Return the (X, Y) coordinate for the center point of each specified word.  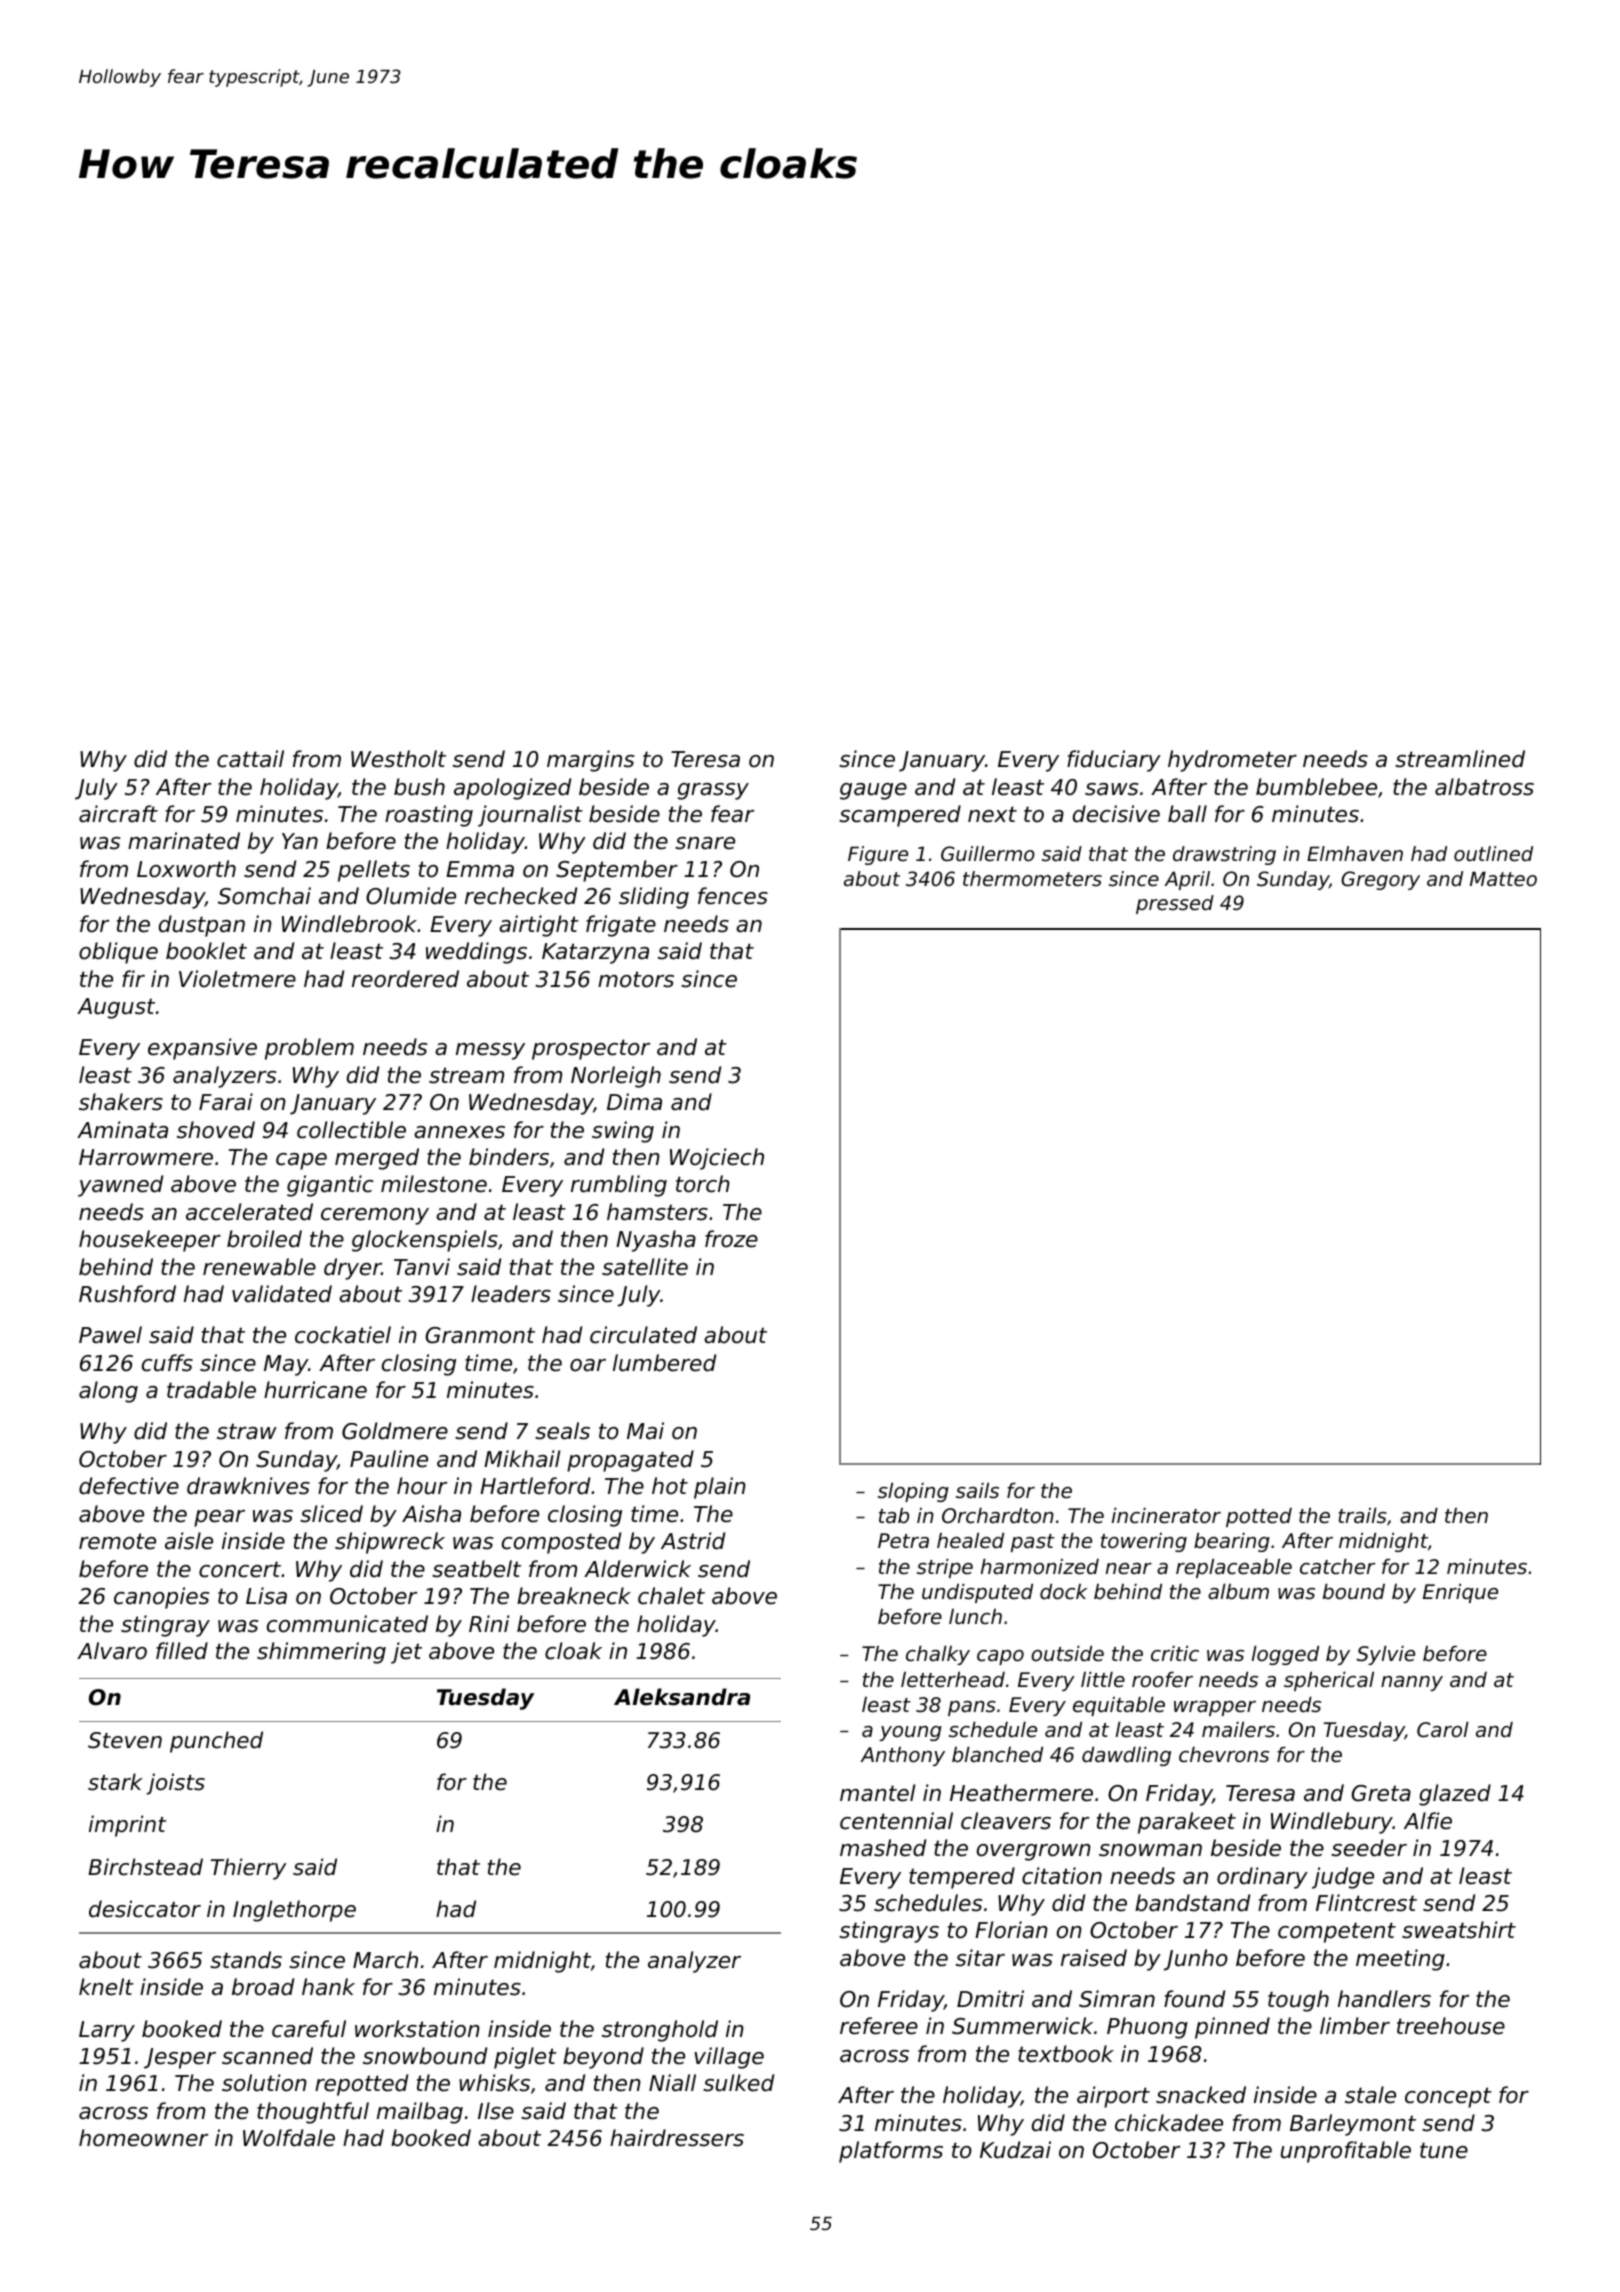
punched (216, 1742)
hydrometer (1232, 761)
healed (970, 1541)
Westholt (398, 759)
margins (590, 761)
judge (1343, 1878)
